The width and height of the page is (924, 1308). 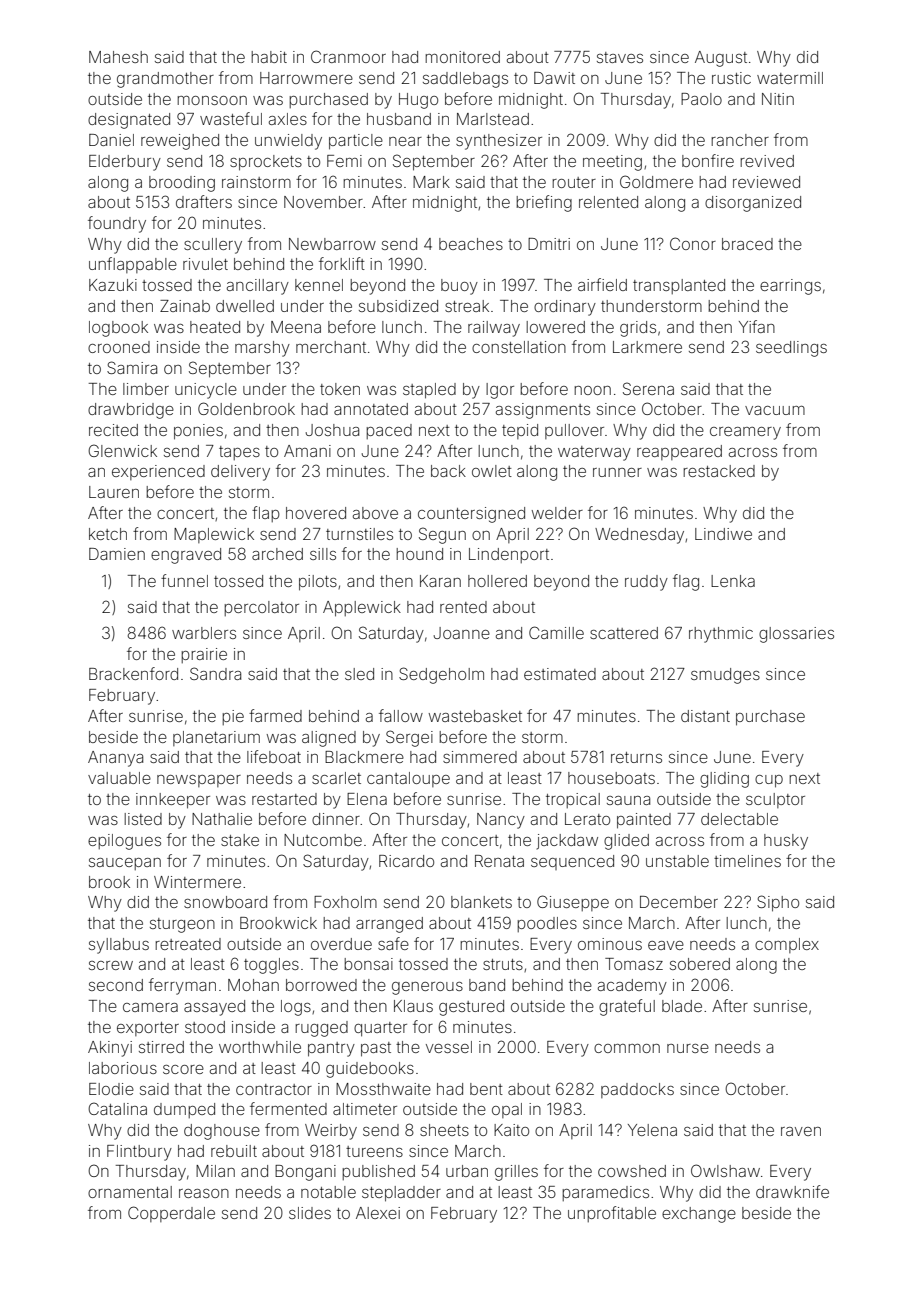 I want to click on Mark, so click(x=431, y=182).
